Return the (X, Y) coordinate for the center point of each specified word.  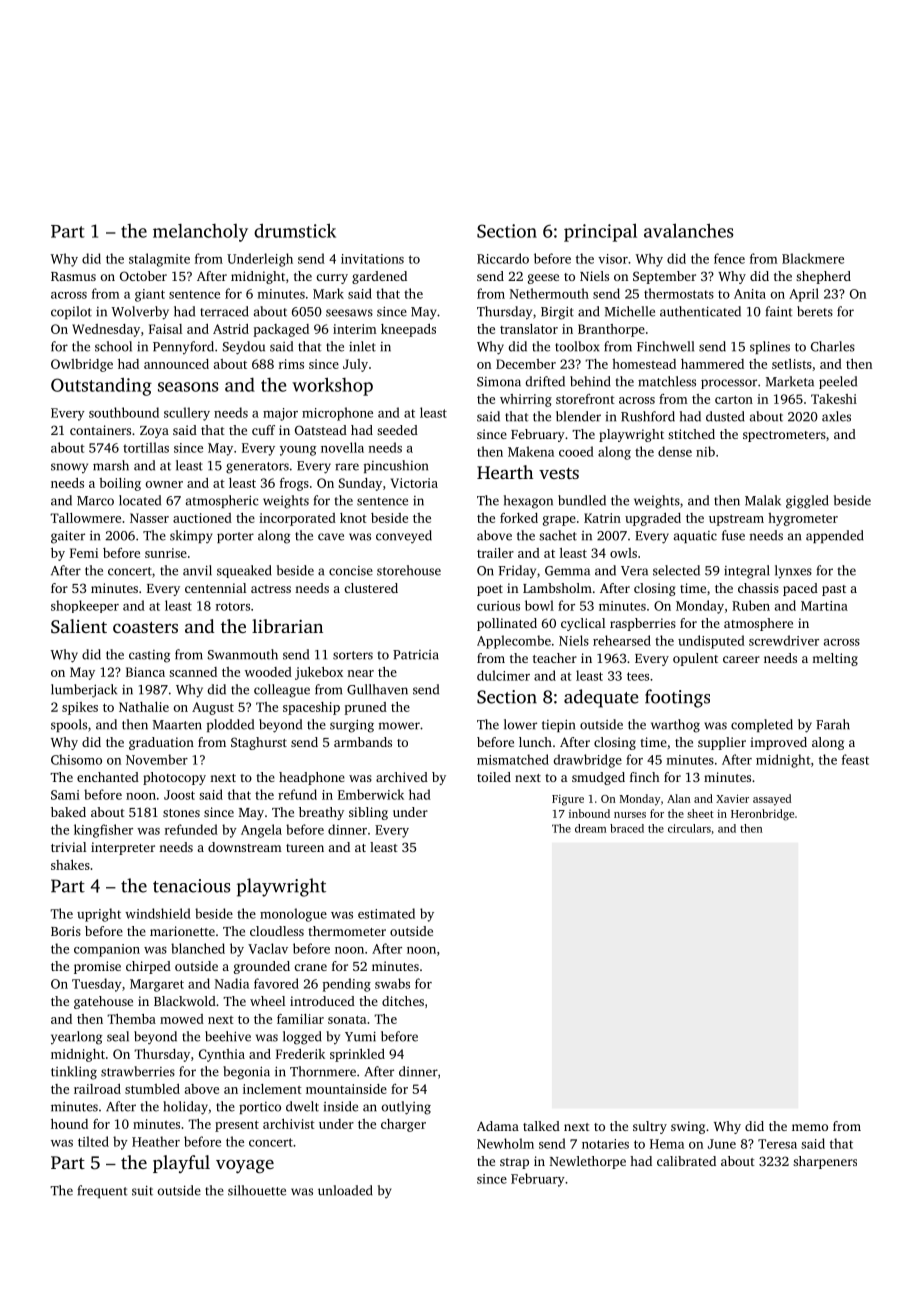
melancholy (200, 232)
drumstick (295, 230)
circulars (689, 828)
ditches (403, 1001)
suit (142, 1190)
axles (836, 416)
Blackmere (813, 258)
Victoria (414, 483)
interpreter (123, 848)
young (298, 451)
